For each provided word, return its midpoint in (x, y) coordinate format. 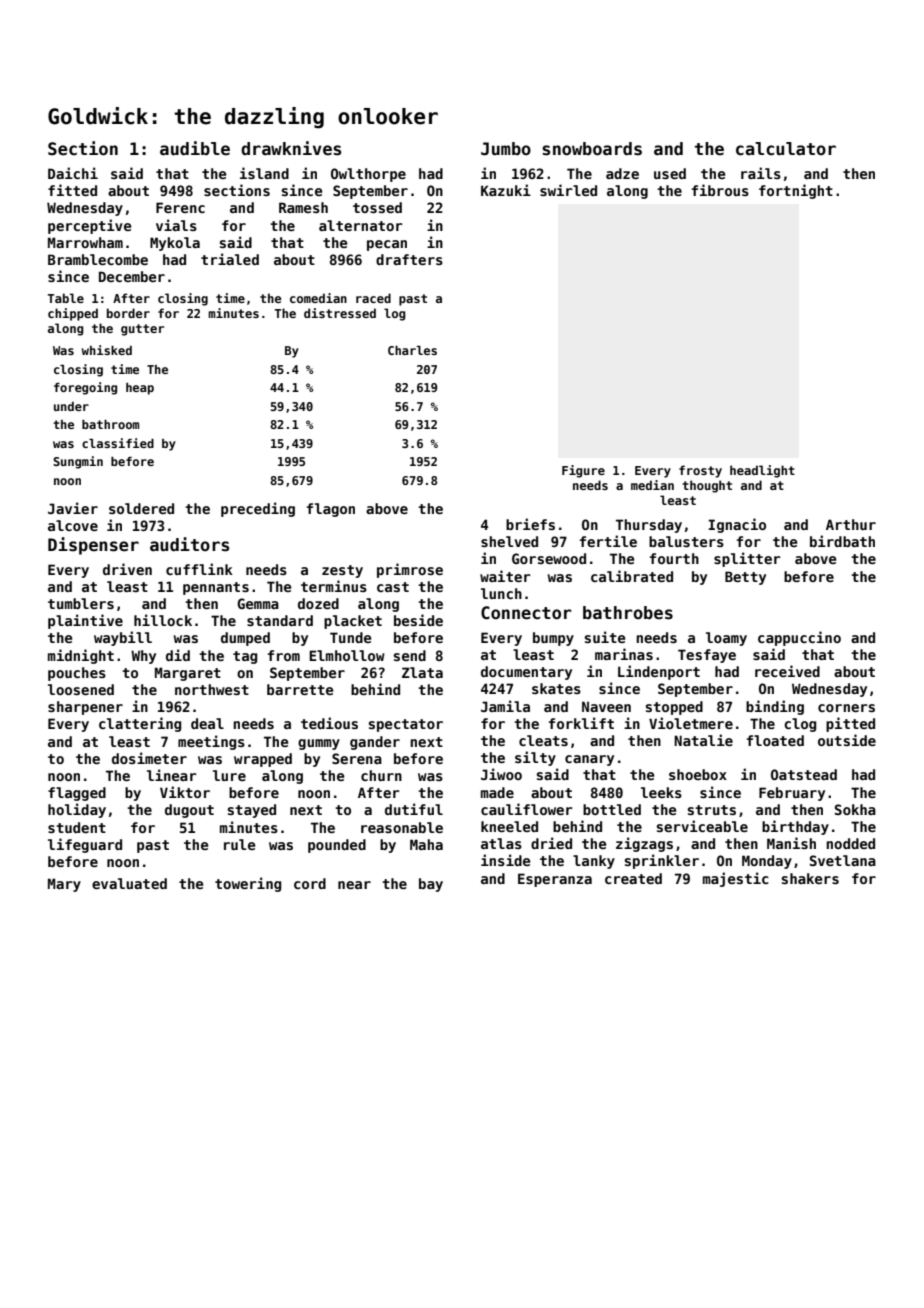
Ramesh (303, 207)
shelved (509, 541)
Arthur (851, 524)
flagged (77, 794)
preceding (258, 509)
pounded (337, 846)
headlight (762, 471)
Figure (583, 471)
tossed (377, 207)
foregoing (85, 388)
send (410, 655)
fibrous (720, 190)
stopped (674, 708)
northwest (212, 689)
